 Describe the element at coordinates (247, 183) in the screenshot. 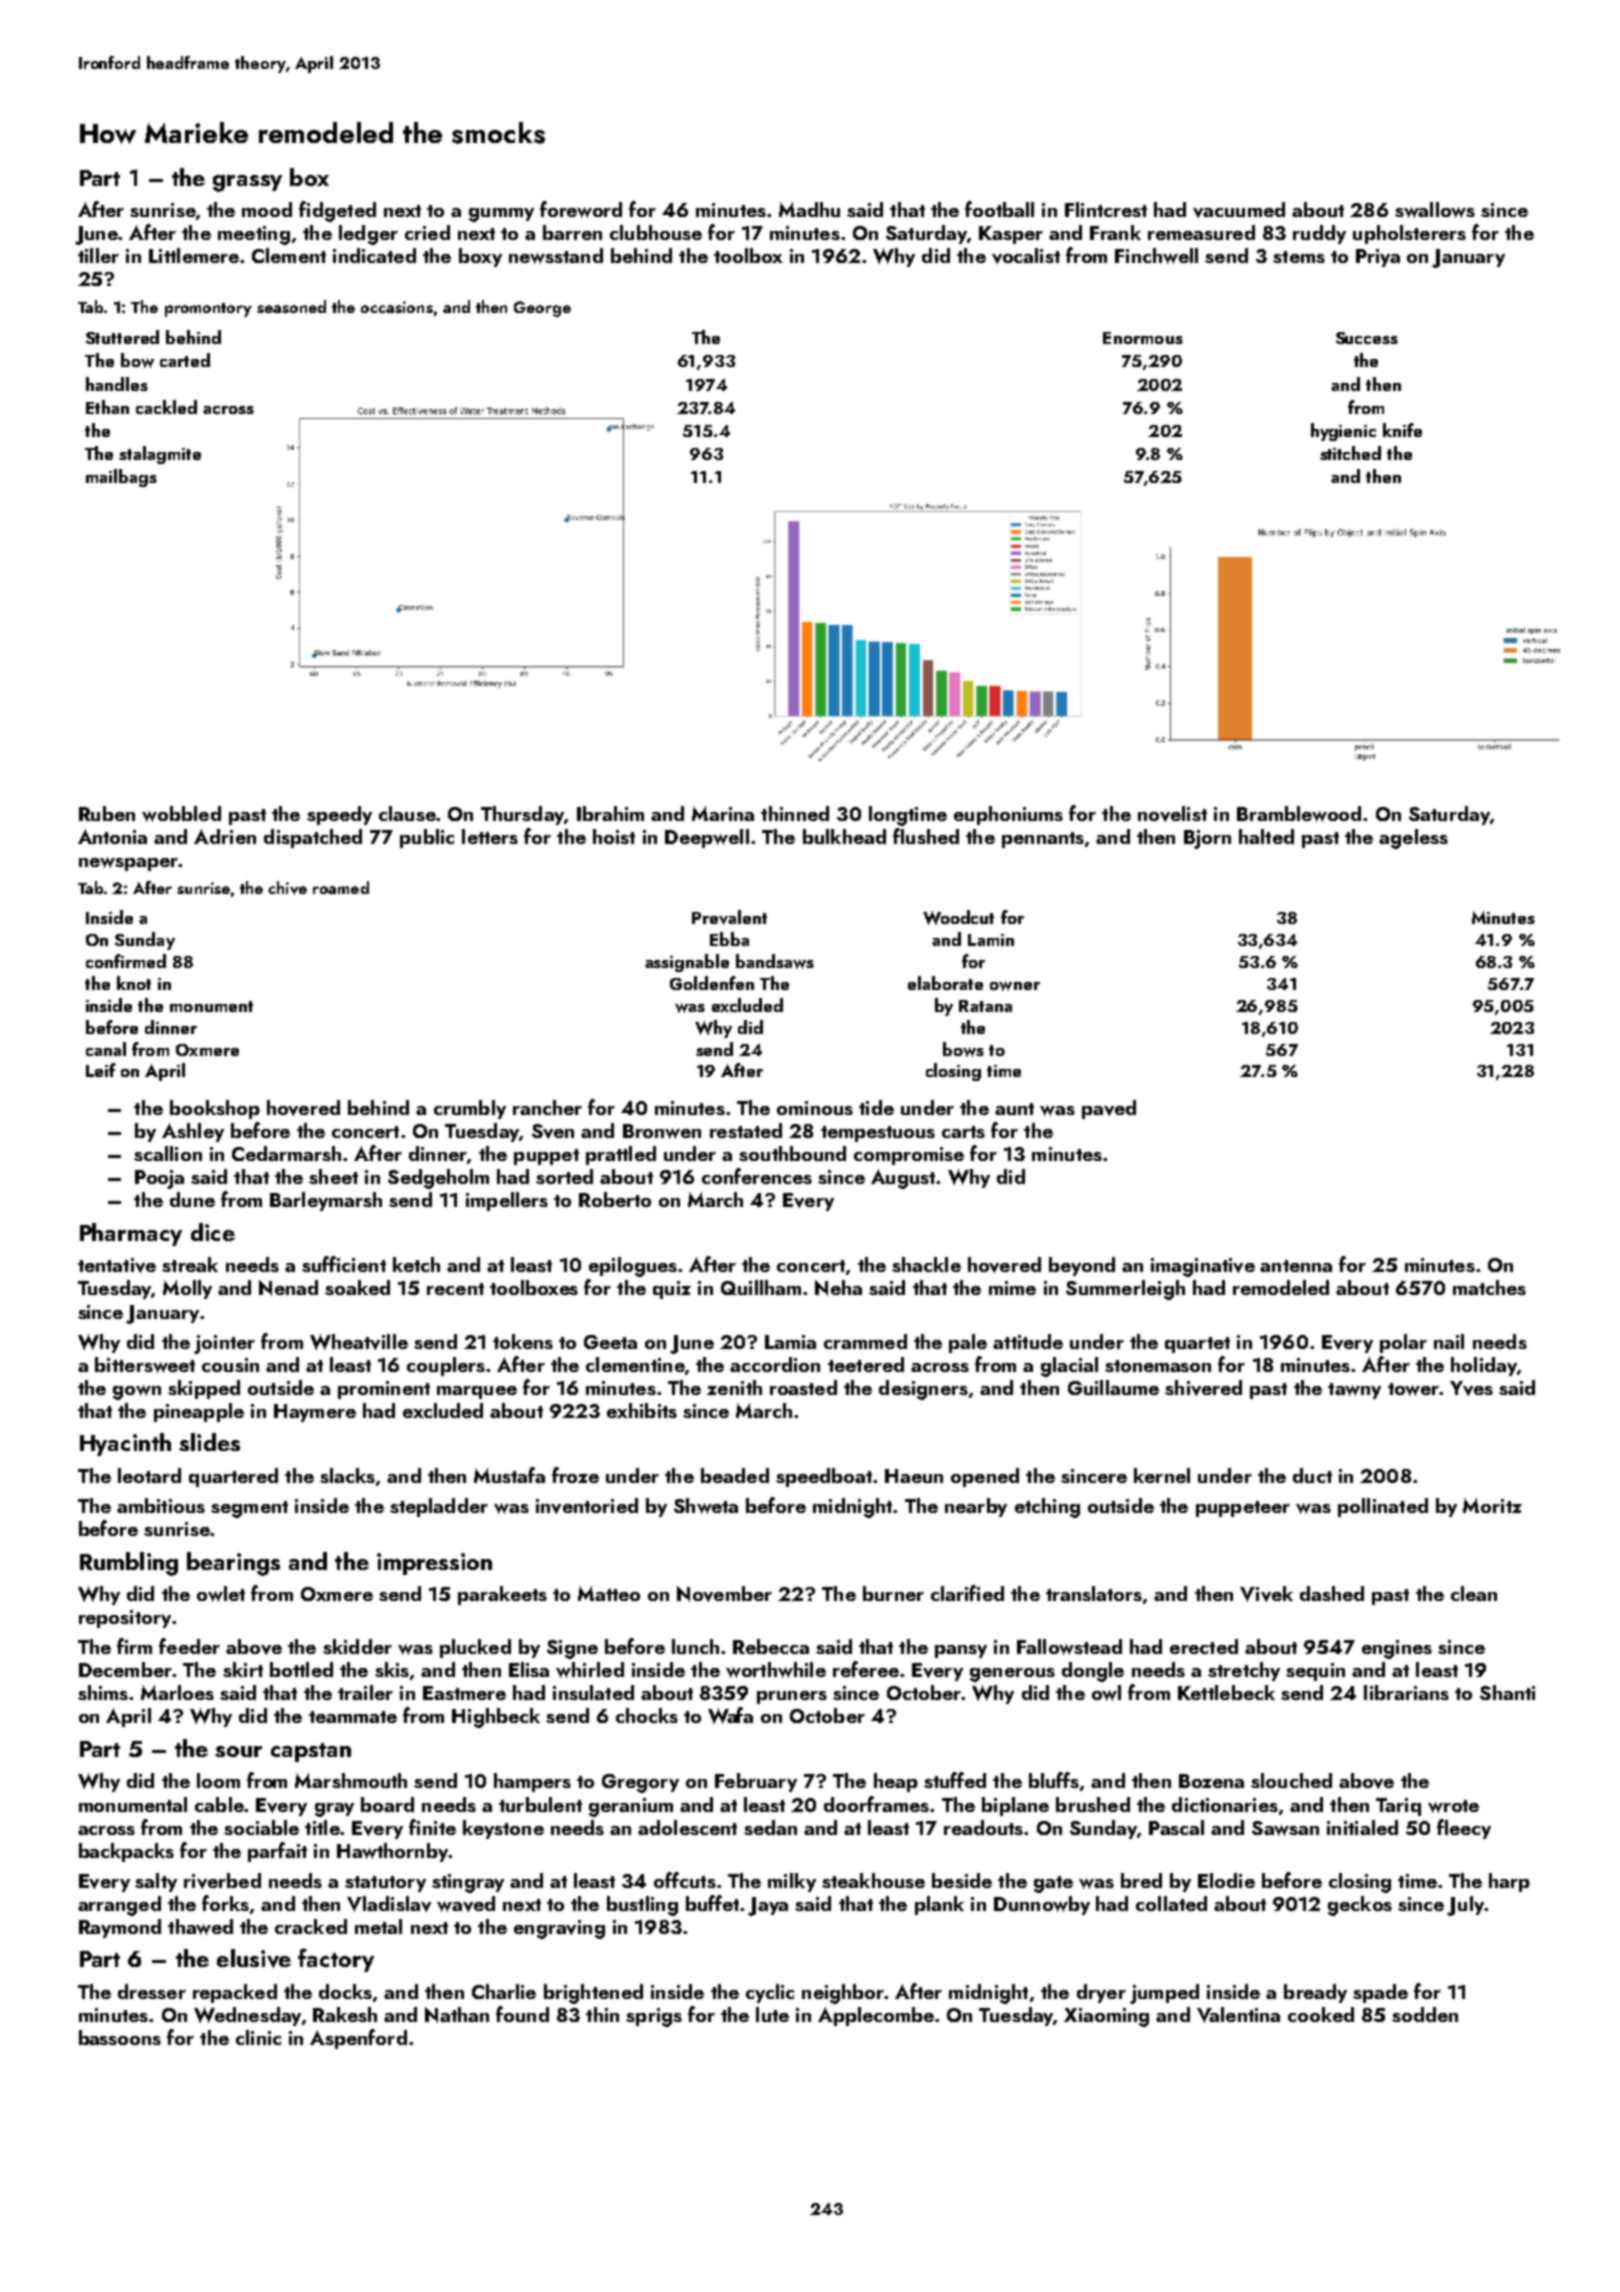

I see `grassy` at that location.
